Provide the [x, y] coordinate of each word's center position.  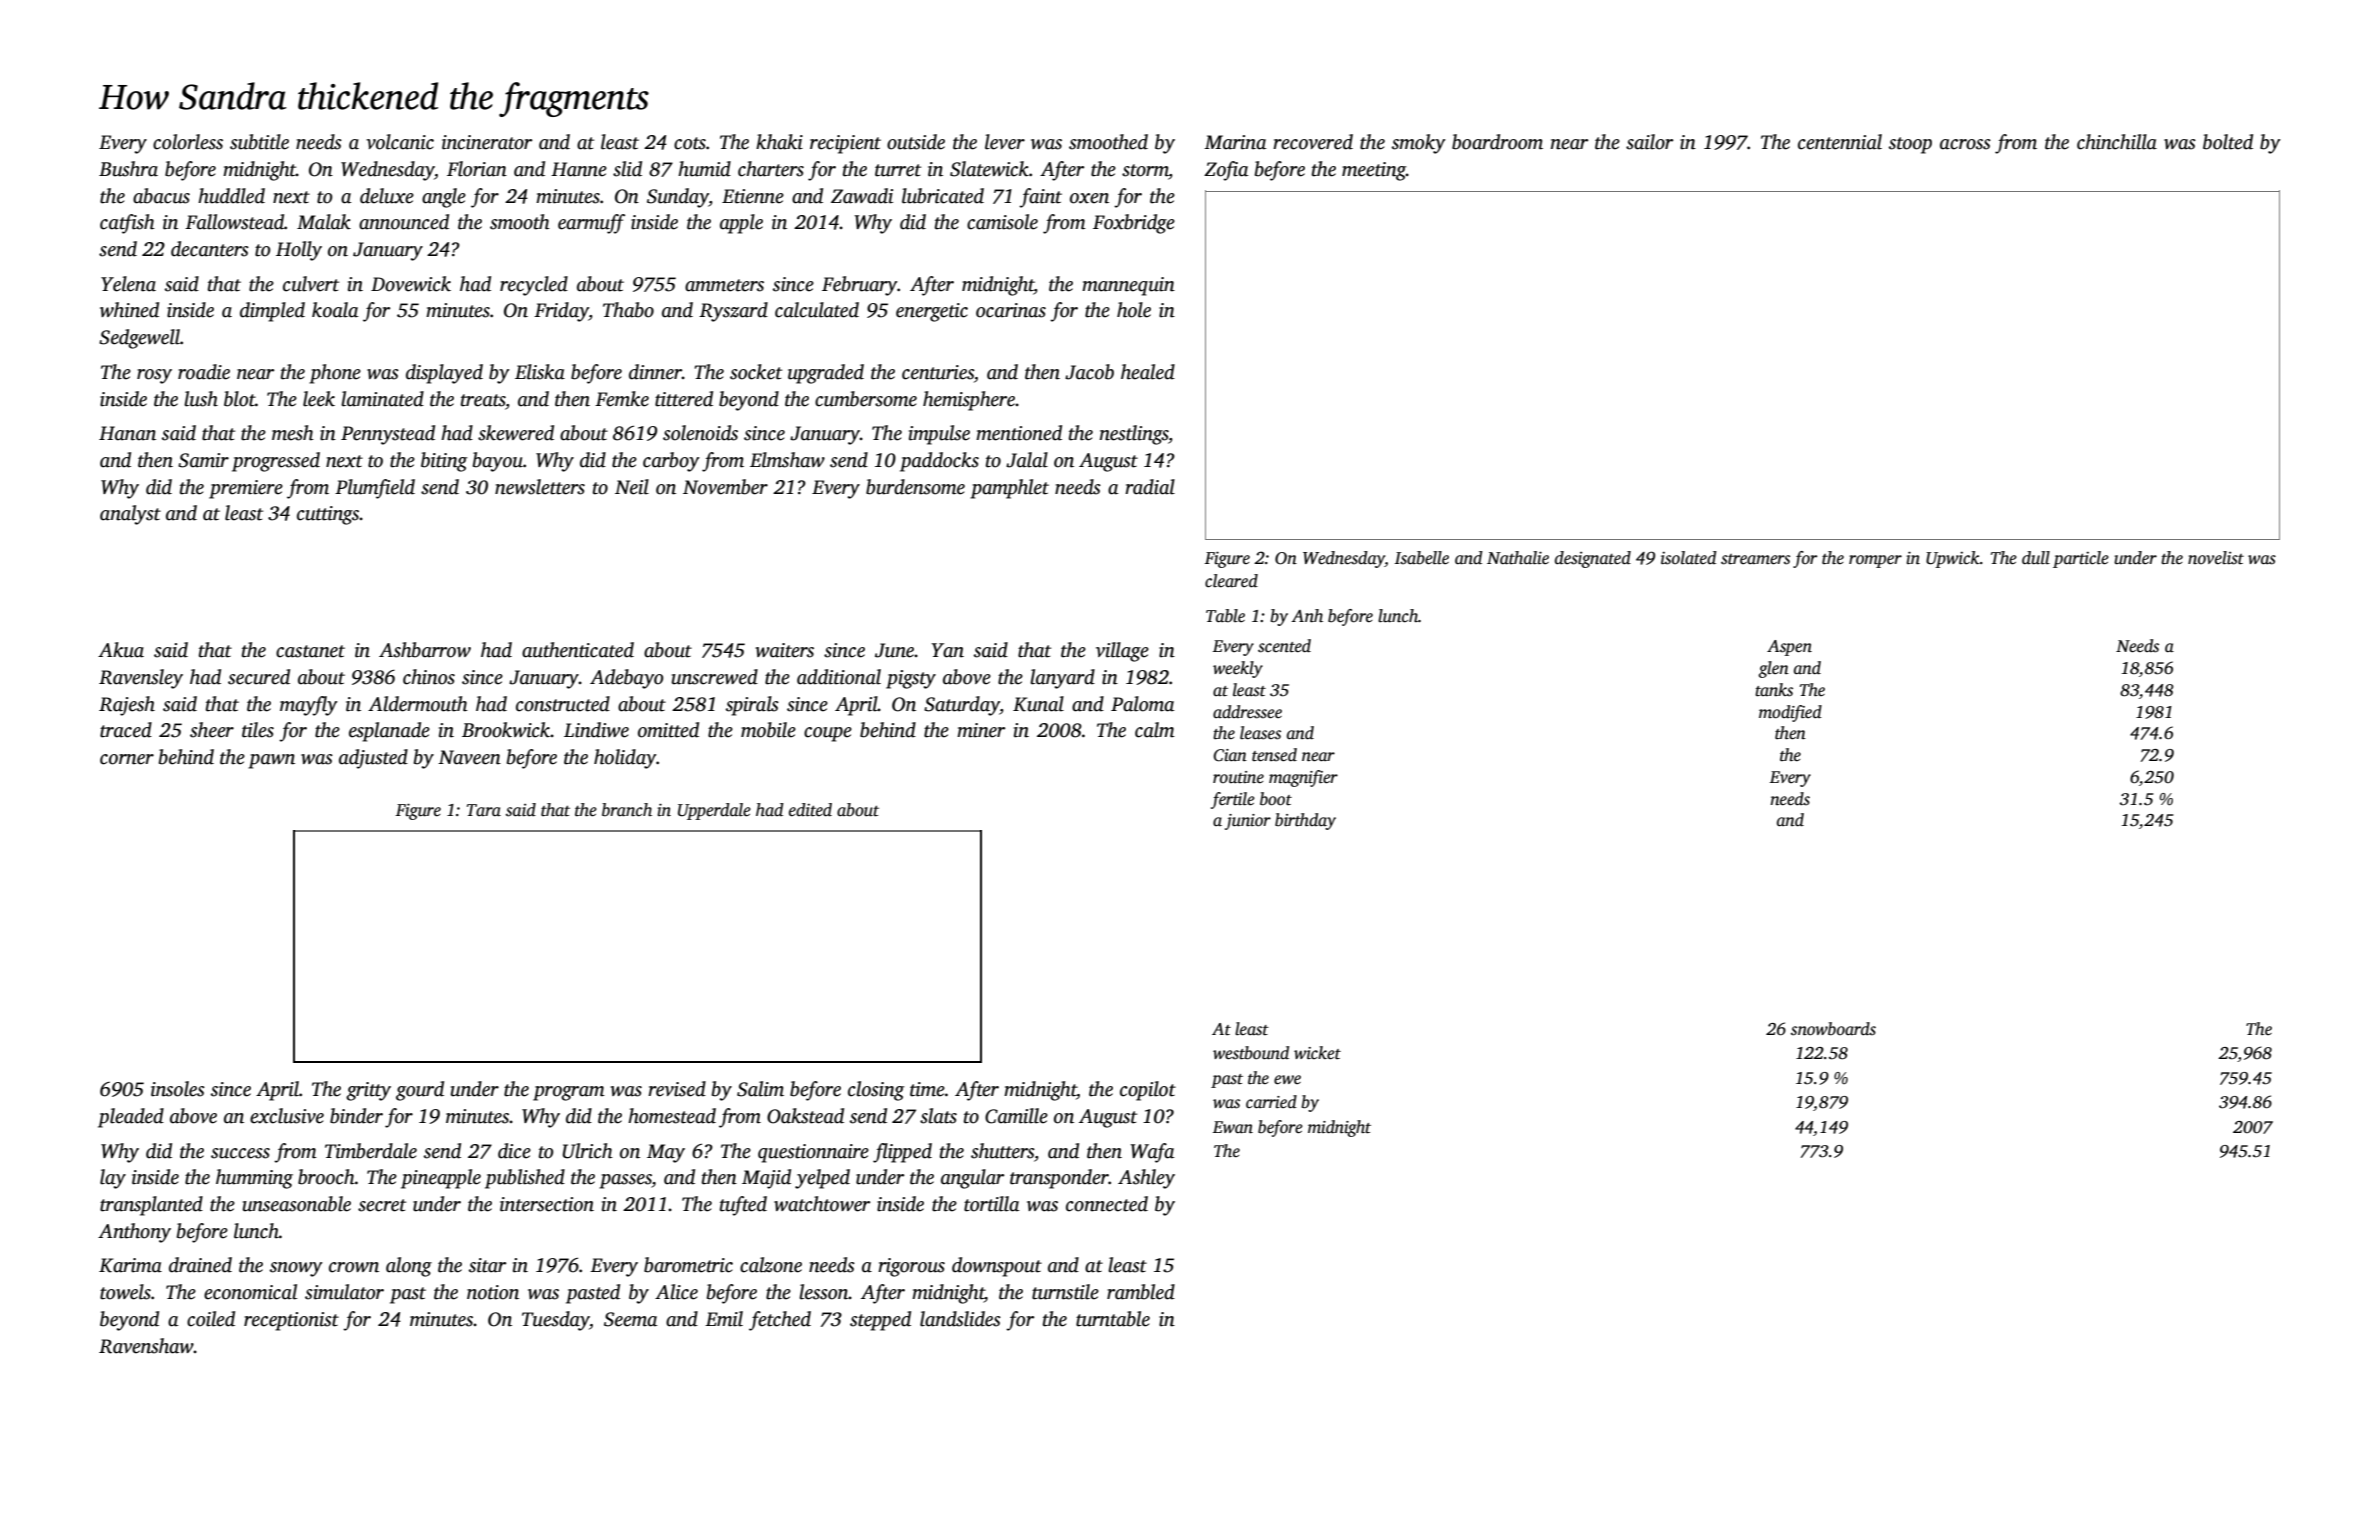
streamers [1755, 559]
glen [1773, 669]
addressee [1247, 712]
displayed [444, 374]
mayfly [309, 706]
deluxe [387, 196]
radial [1150, 487]
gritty [368, 1091]
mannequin [1128, 286]
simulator [344, 1292]
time [927, 1089]
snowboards [1833, 1029]
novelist [2216, 558]
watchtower [822, 1204]
